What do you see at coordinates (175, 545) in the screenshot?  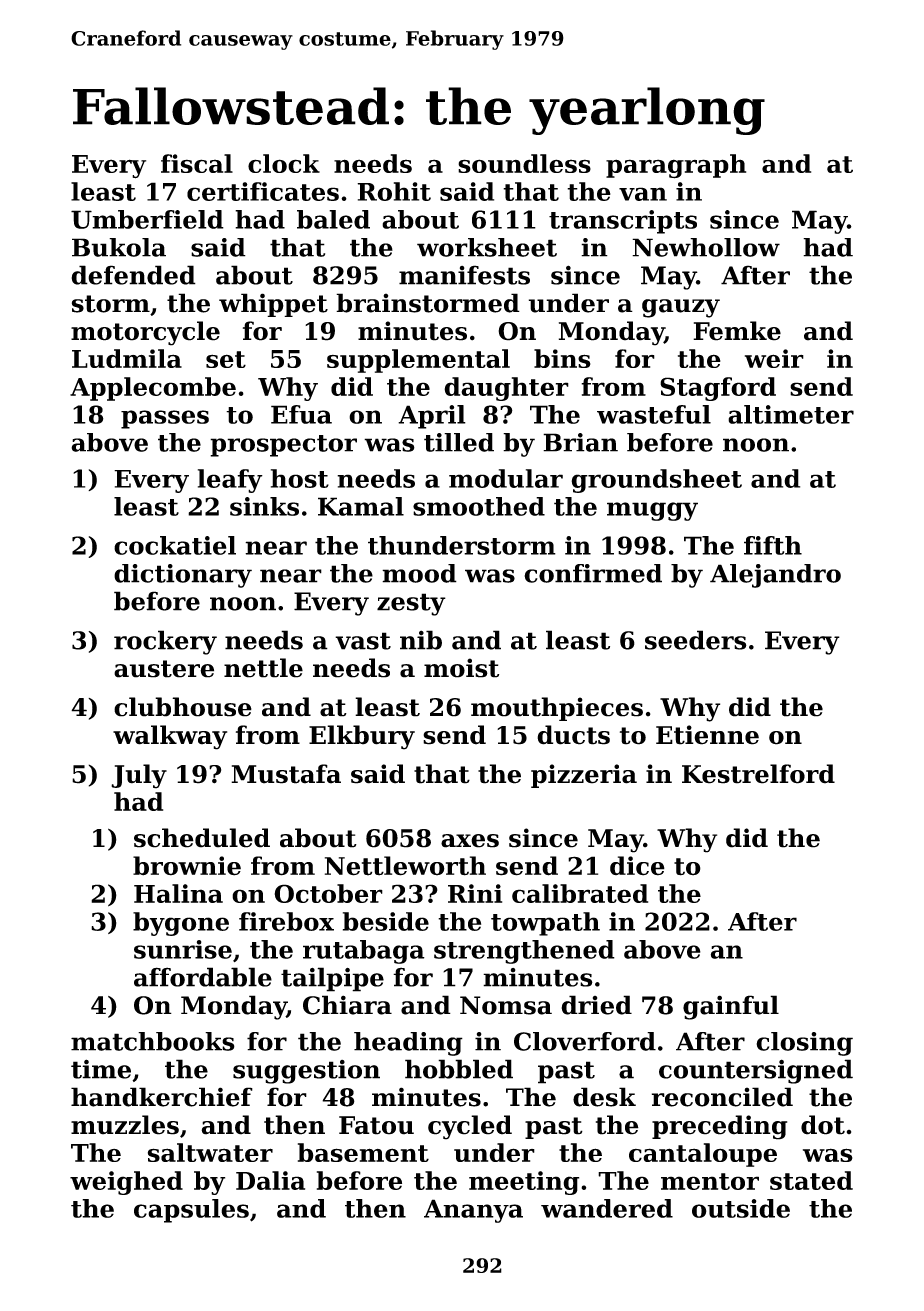 I see `cockatiel` at bounding box center [175, 545].
